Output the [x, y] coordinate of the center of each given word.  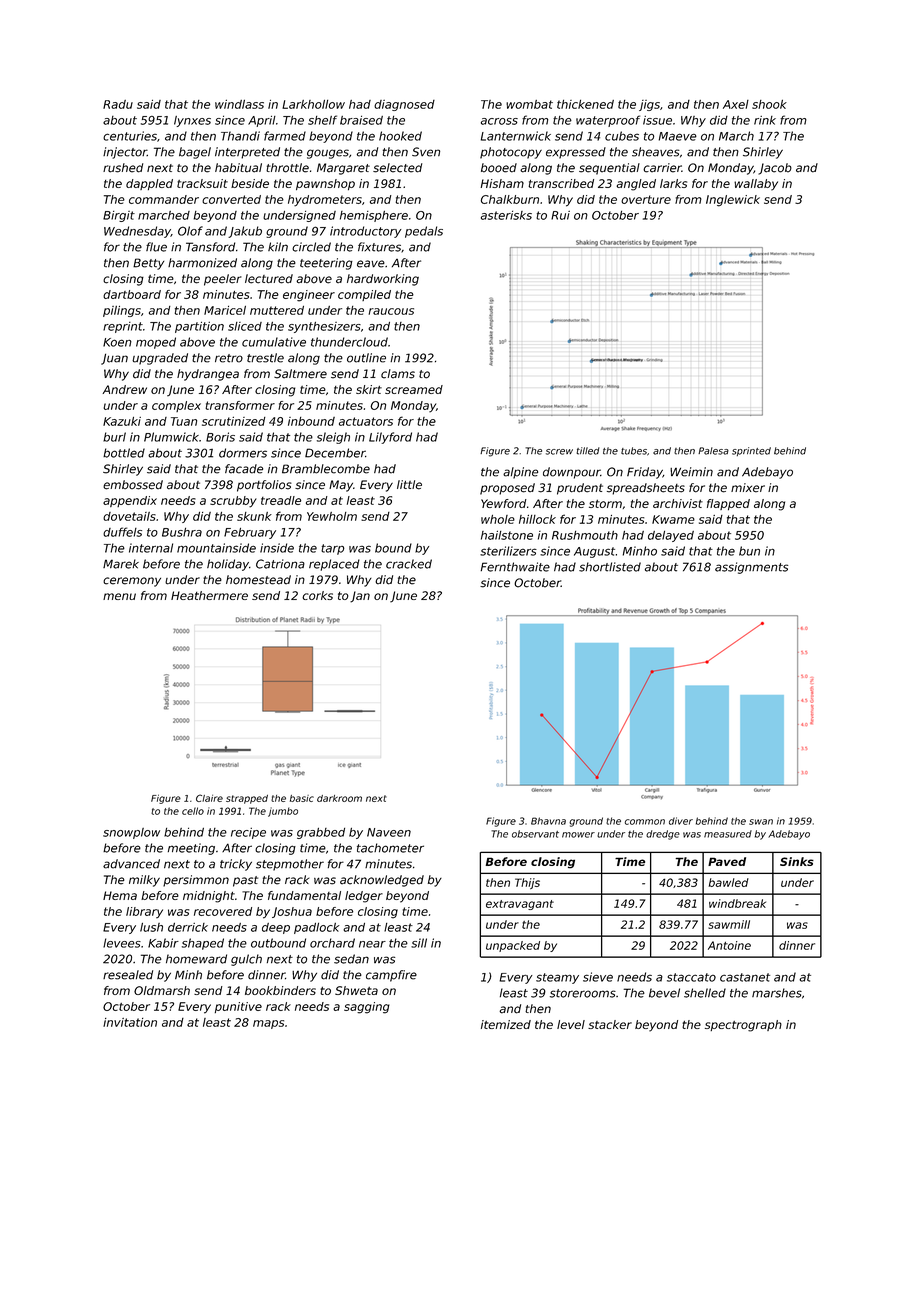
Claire [209, 798]
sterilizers [508, 551]
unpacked [513, 946]
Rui [560, 215]
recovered [223, 911]
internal [151, 548]
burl [114, 437]
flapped [728, 504]
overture [646, 199]
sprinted [751, 451]
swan [761, 822]
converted [231, 199]
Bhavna [548, 821]
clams [398, 374]
